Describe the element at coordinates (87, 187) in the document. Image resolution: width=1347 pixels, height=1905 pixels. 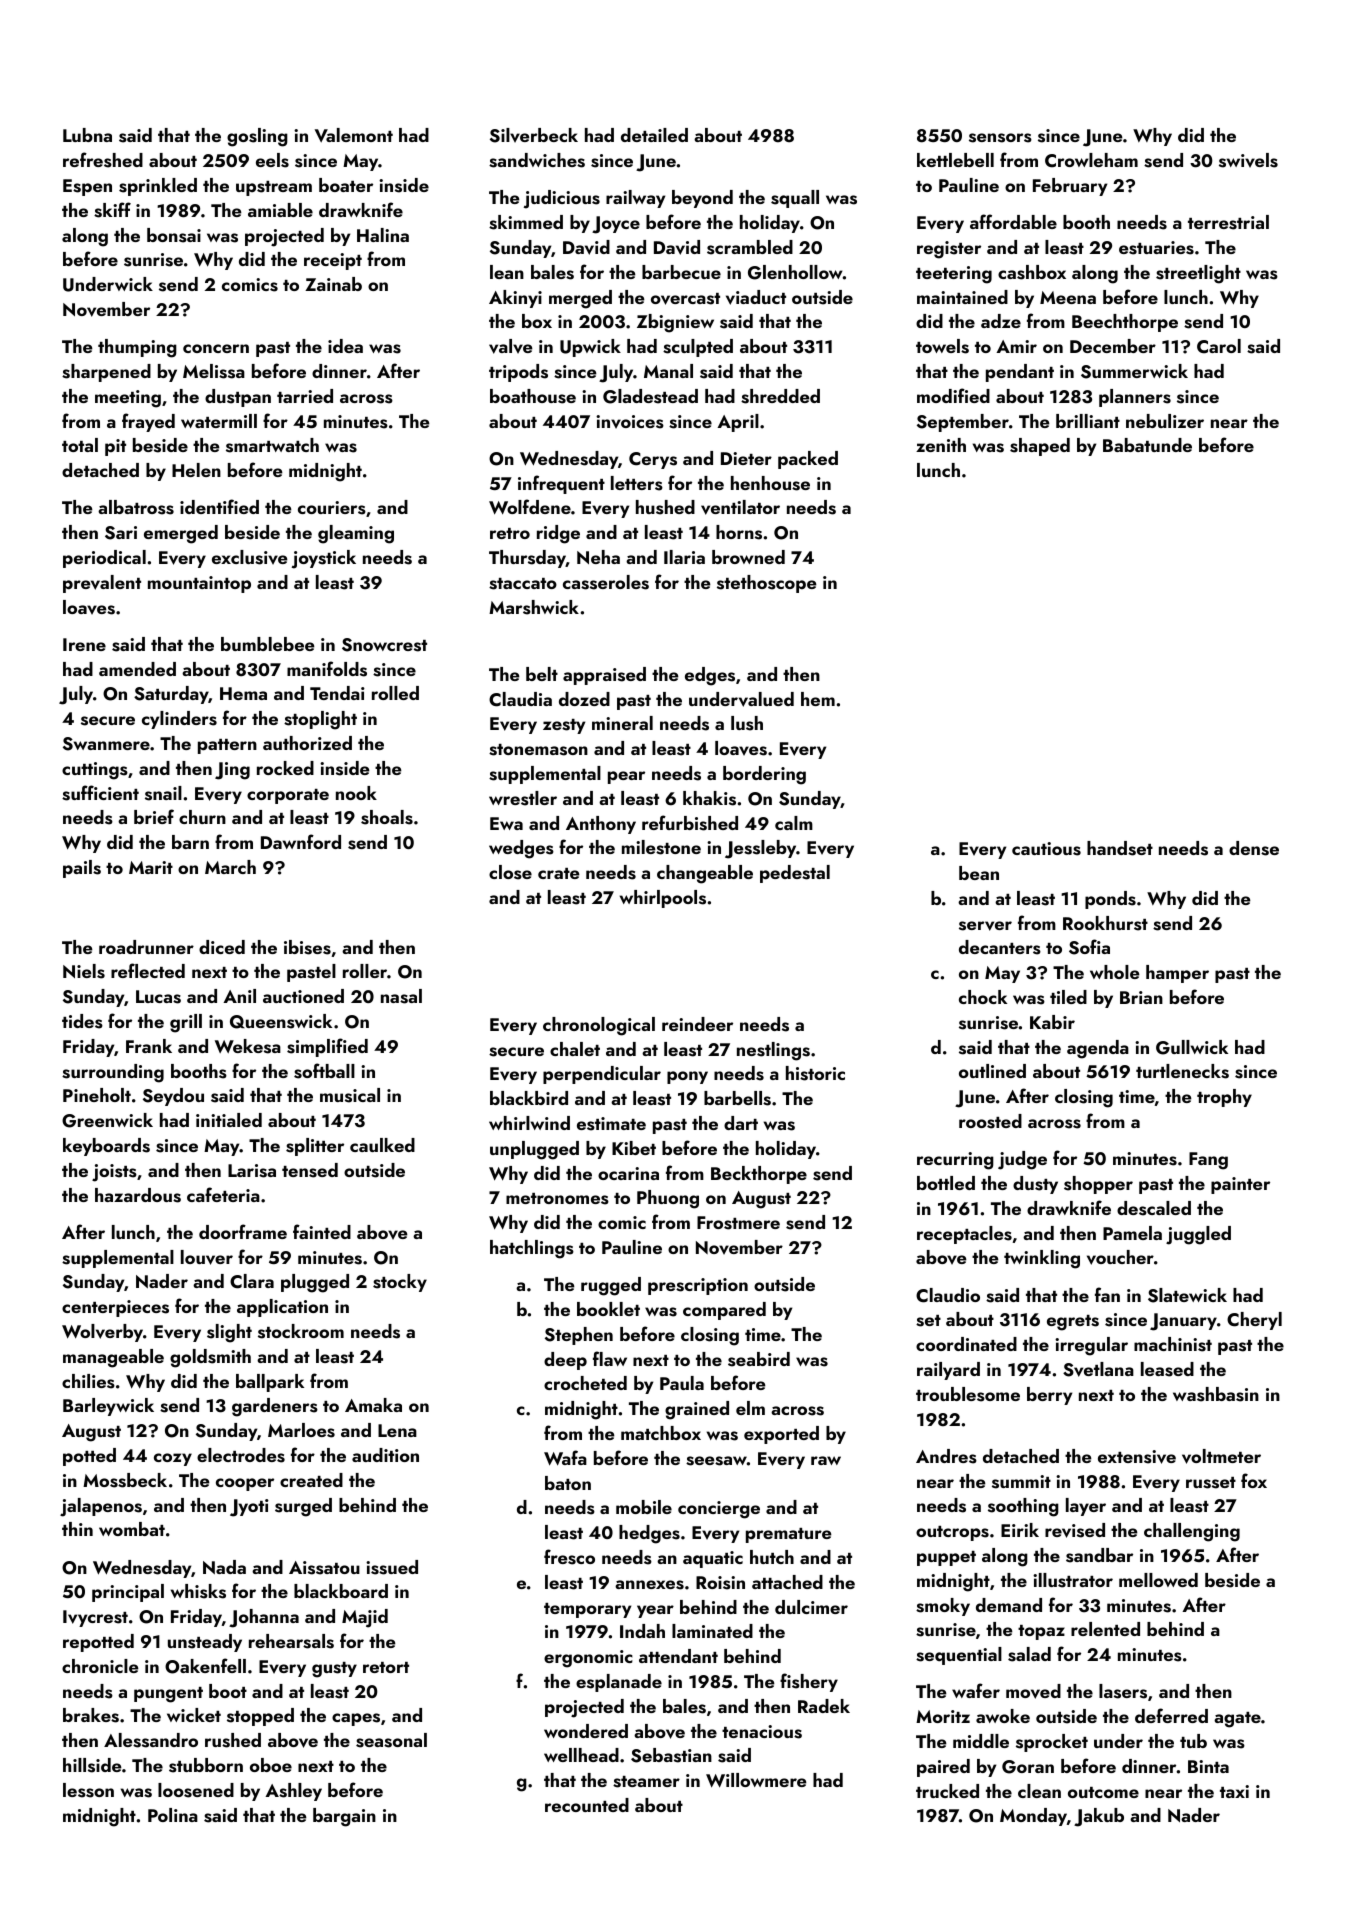
I see `Espen` at that location.
